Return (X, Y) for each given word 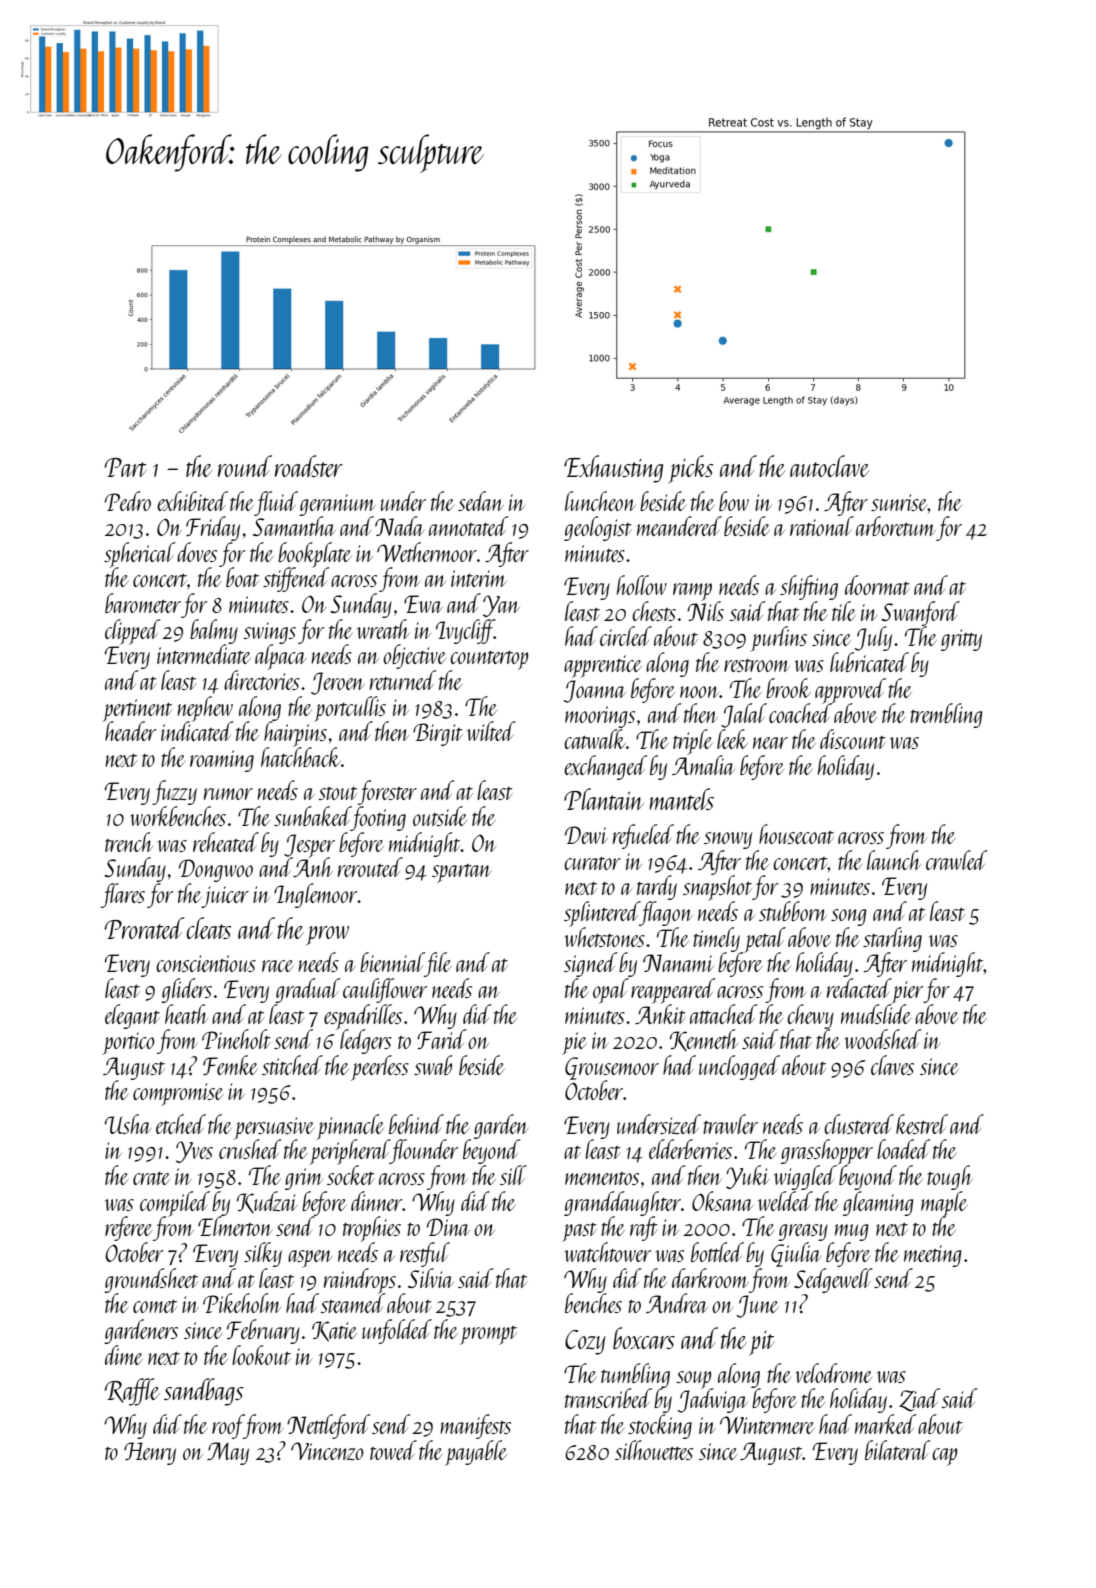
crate (151, 1178)
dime (124, 1355)
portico (128, 1043)
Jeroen (337, 683)
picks (690, 469)
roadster (309, 466)
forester (387, 792)
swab (433, 1065)
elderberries (690, 1149)
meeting (933, 1256)
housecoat (796, 834)
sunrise (899, 502)
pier (908, 992)
